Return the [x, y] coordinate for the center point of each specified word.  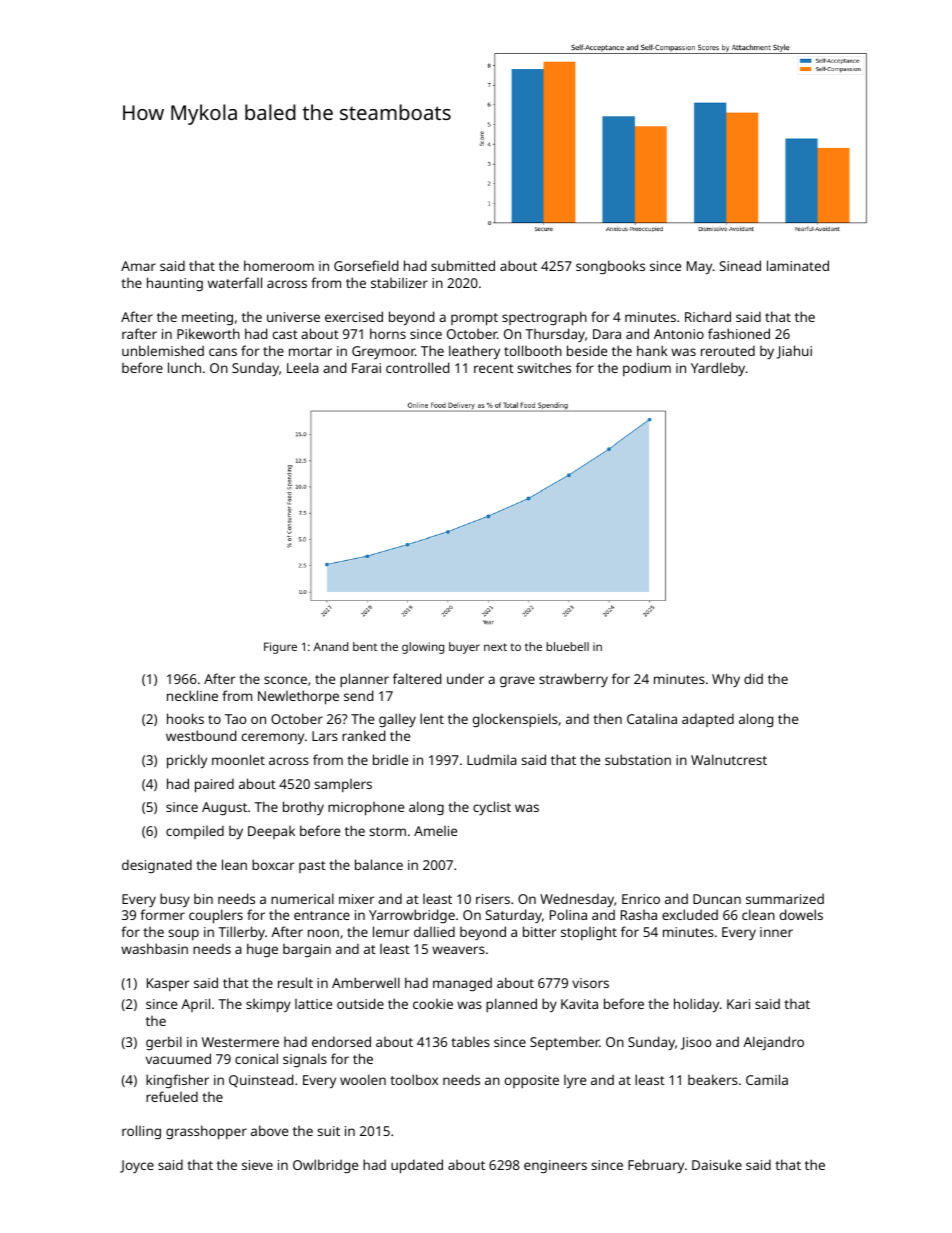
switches [544, 368]
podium [647, 369]
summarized [785, 898]
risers [493, 899]
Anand [330, 646]
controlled [417, 367]
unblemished [163, 350]
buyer [464, 648]
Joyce [137, 1166]
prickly [187, 761]
